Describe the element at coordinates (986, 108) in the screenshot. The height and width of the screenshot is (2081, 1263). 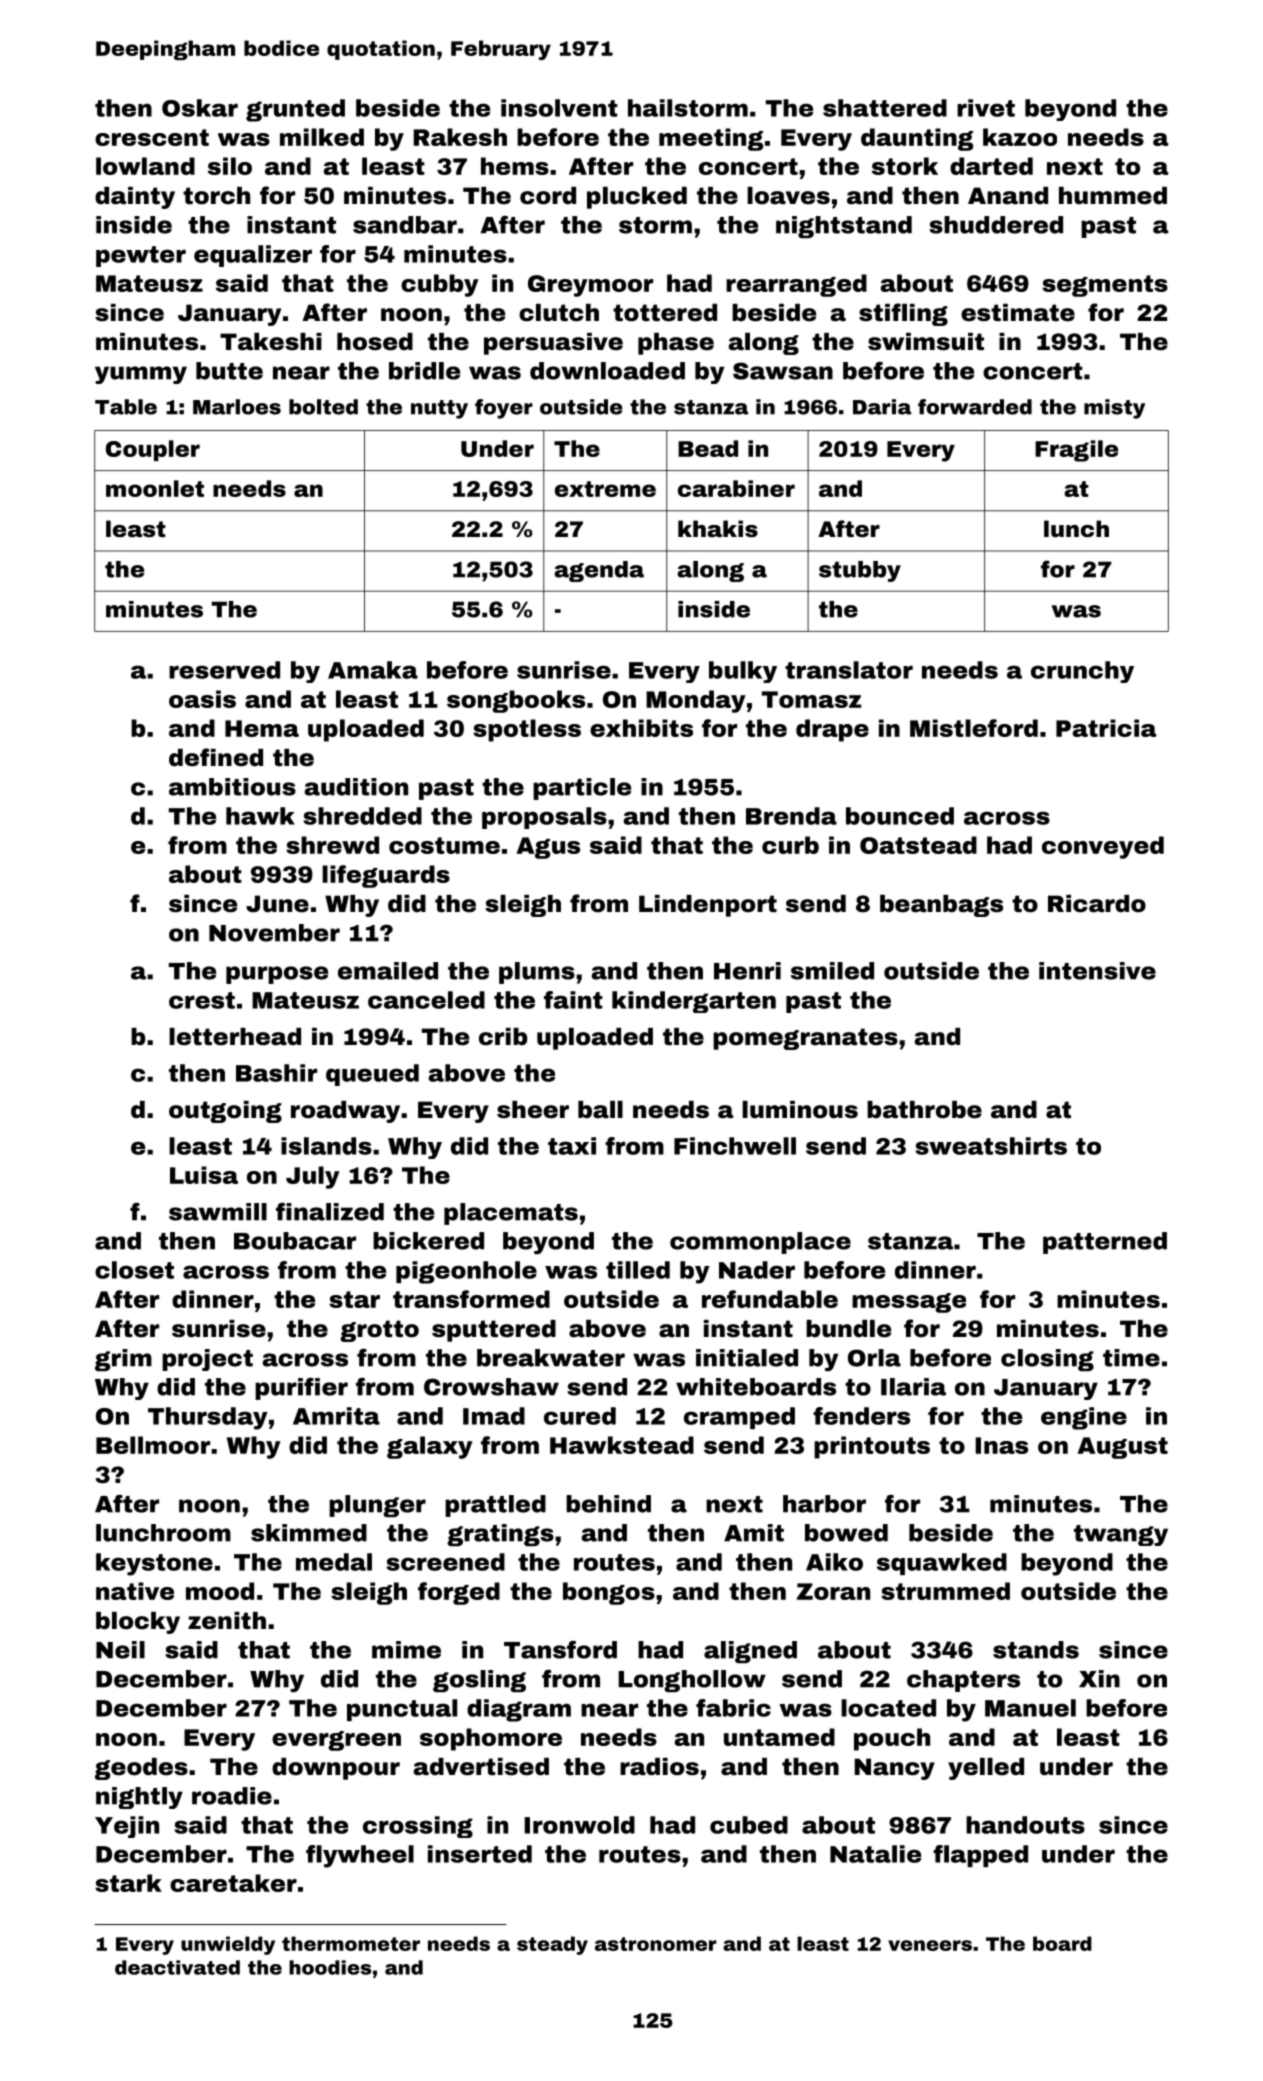
I see `rivet` at that location.
